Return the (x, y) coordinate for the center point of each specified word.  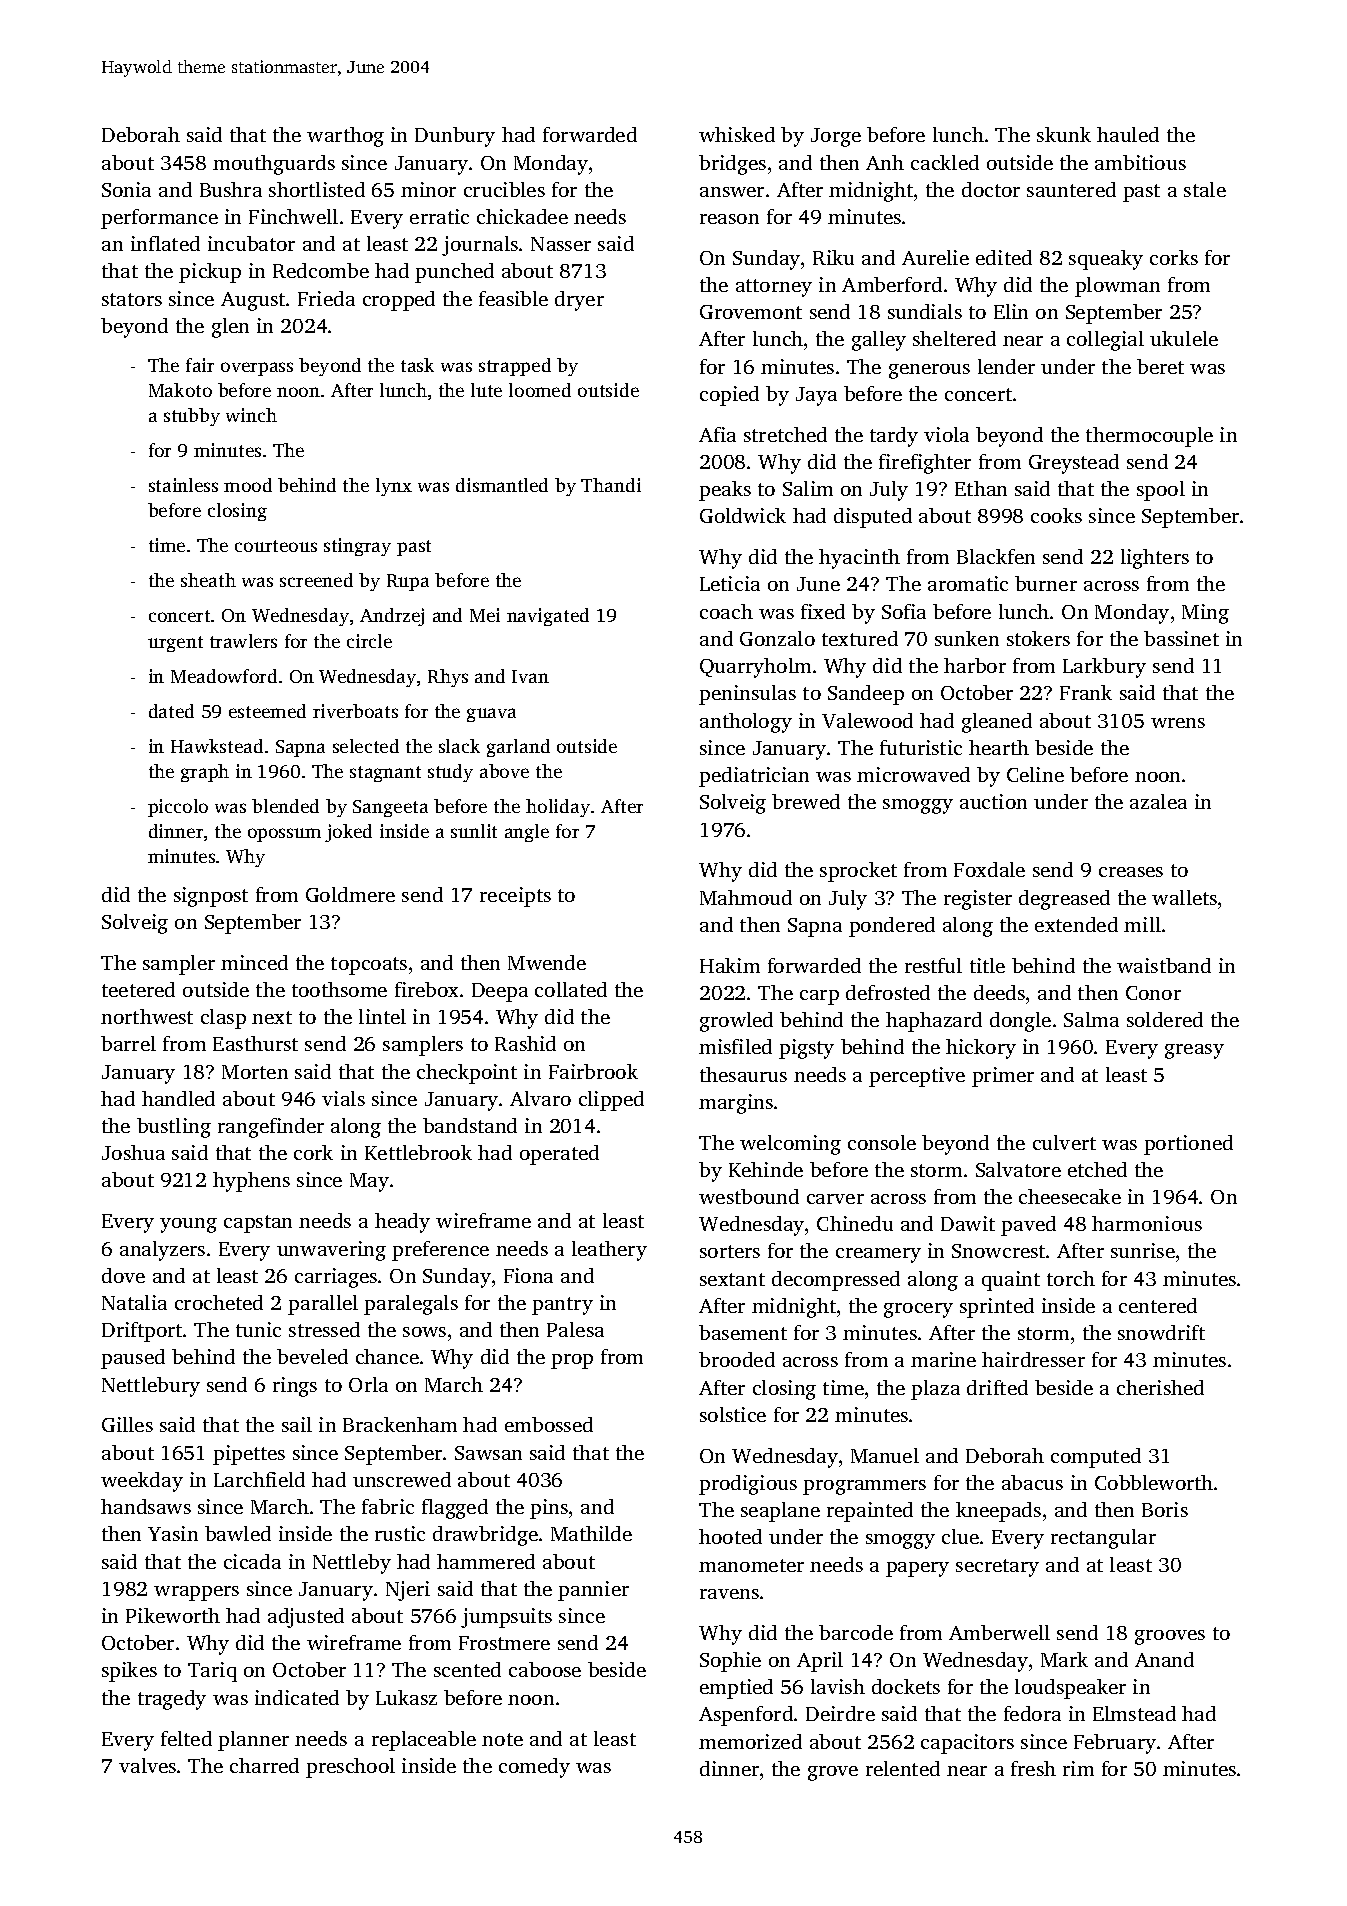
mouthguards (274, 165)
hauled (1128, 134)
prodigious (748, 1485)
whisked (737, 134)
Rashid (525, 1043)
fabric (388, 1506)
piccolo (178, 808)
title (987, 965)
